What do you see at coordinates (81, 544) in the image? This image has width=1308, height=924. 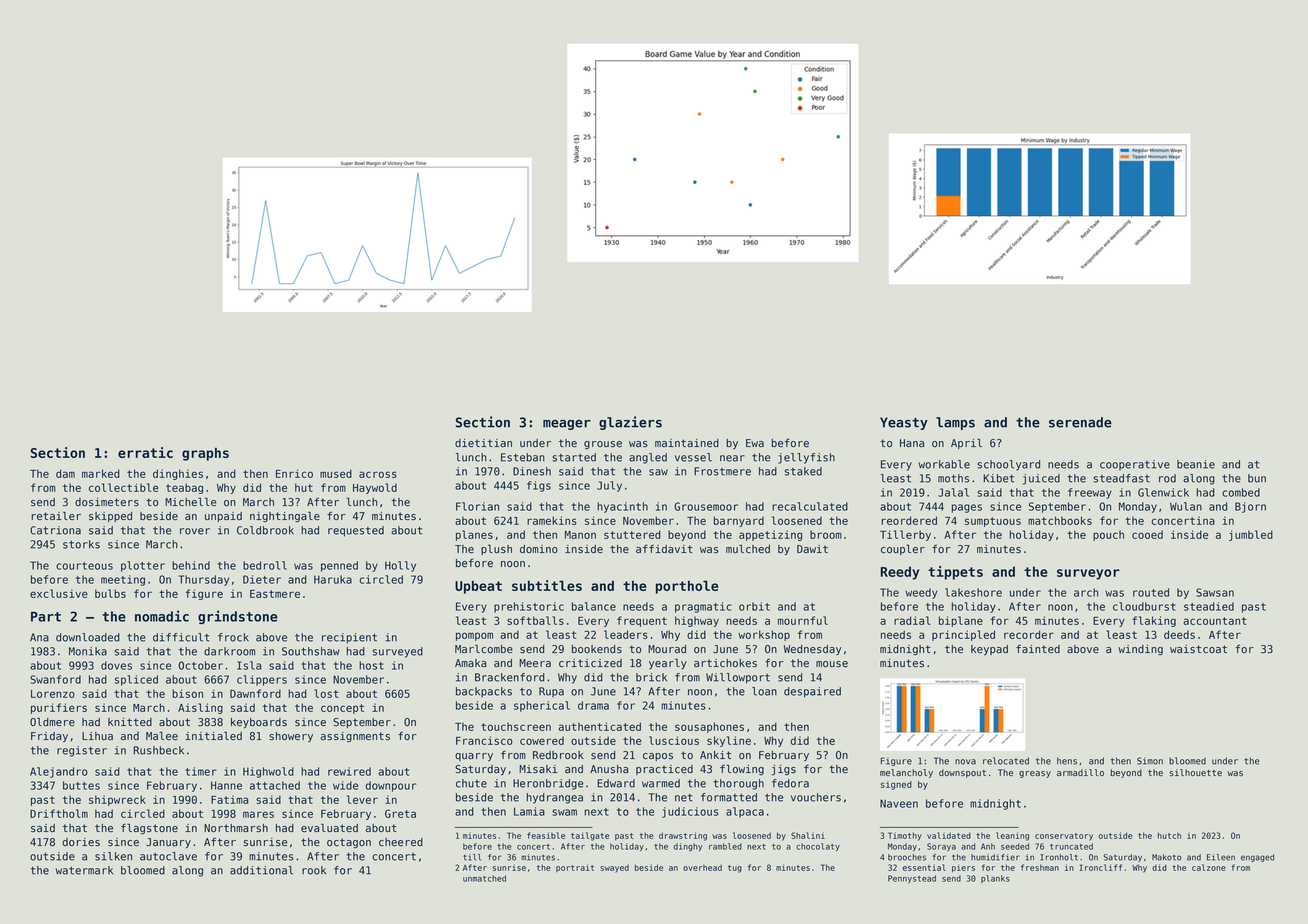 I see `storks` at bounding box center [81, 544].
